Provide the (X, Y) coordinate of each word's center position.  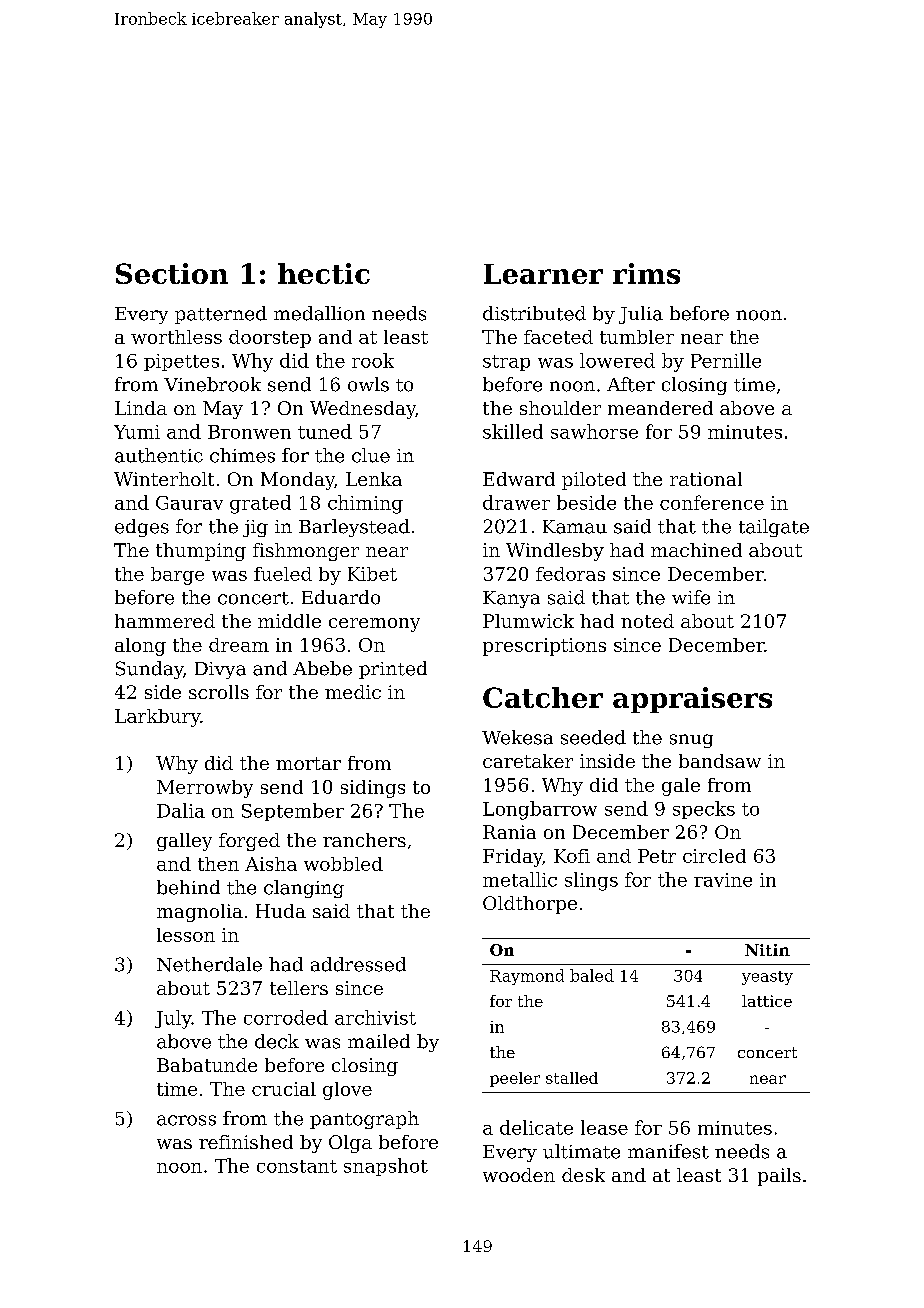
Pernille (726, 360)
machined (696, 550)
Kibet (372, 574)
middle (289, 621)
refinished (246, 1142)
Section (172, 273)
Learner (543, 274)
